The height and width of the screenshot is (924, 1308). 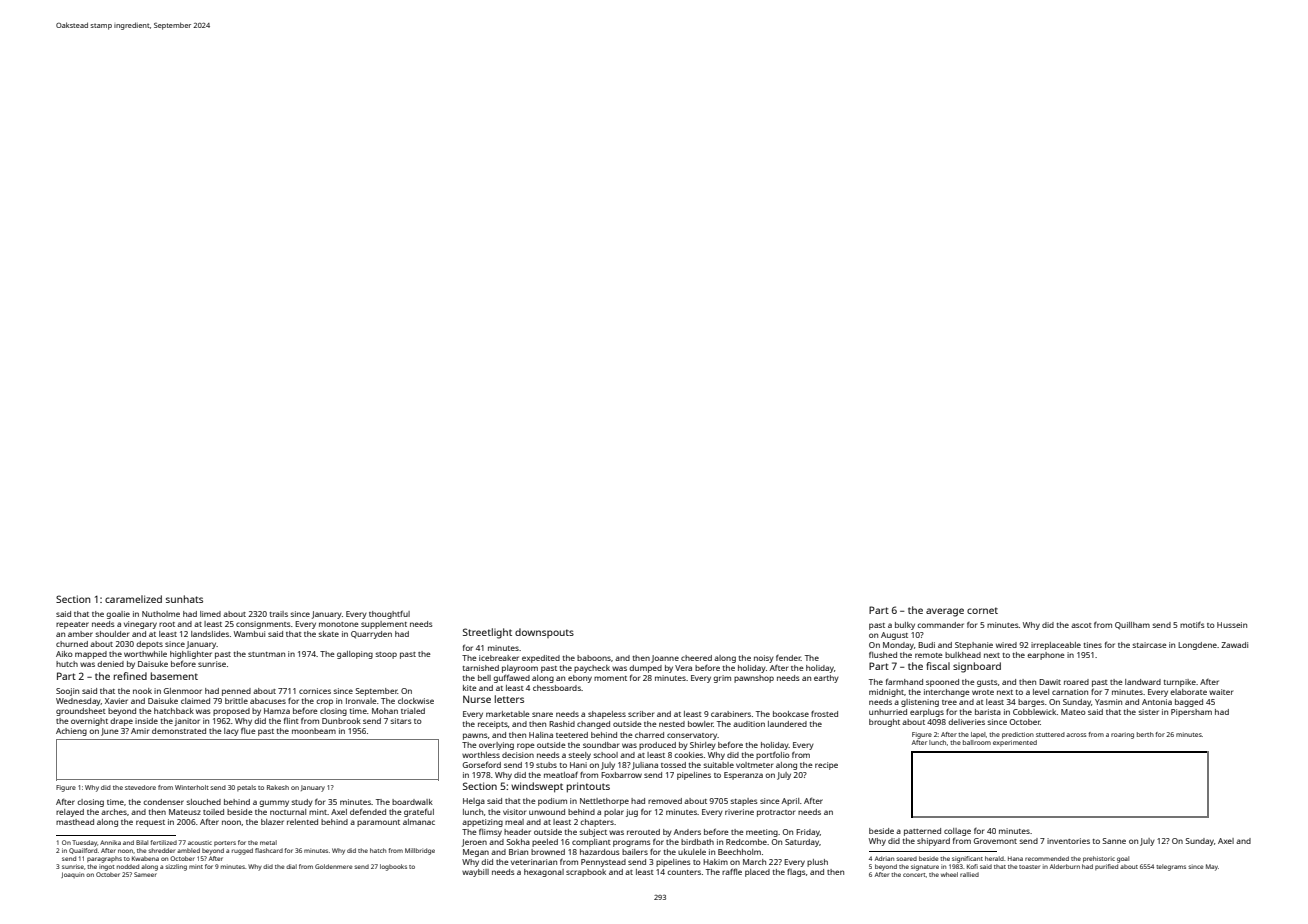 What do you see at coordinates (302, 803) in the screenshot?
I see `study` at bounding box center [302, 803].
